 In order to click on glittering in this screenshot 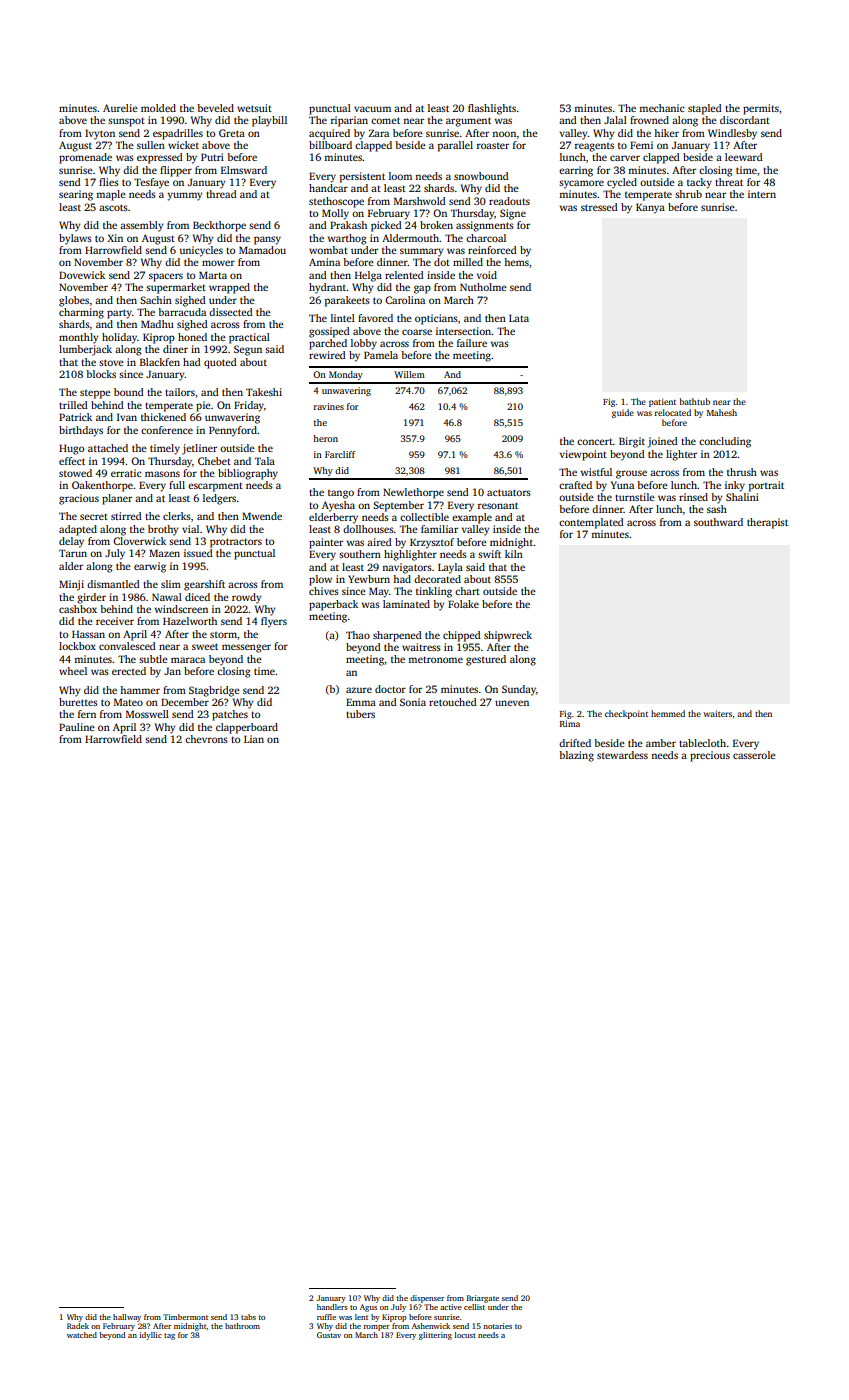, I will do `click(435, 1336)`.
